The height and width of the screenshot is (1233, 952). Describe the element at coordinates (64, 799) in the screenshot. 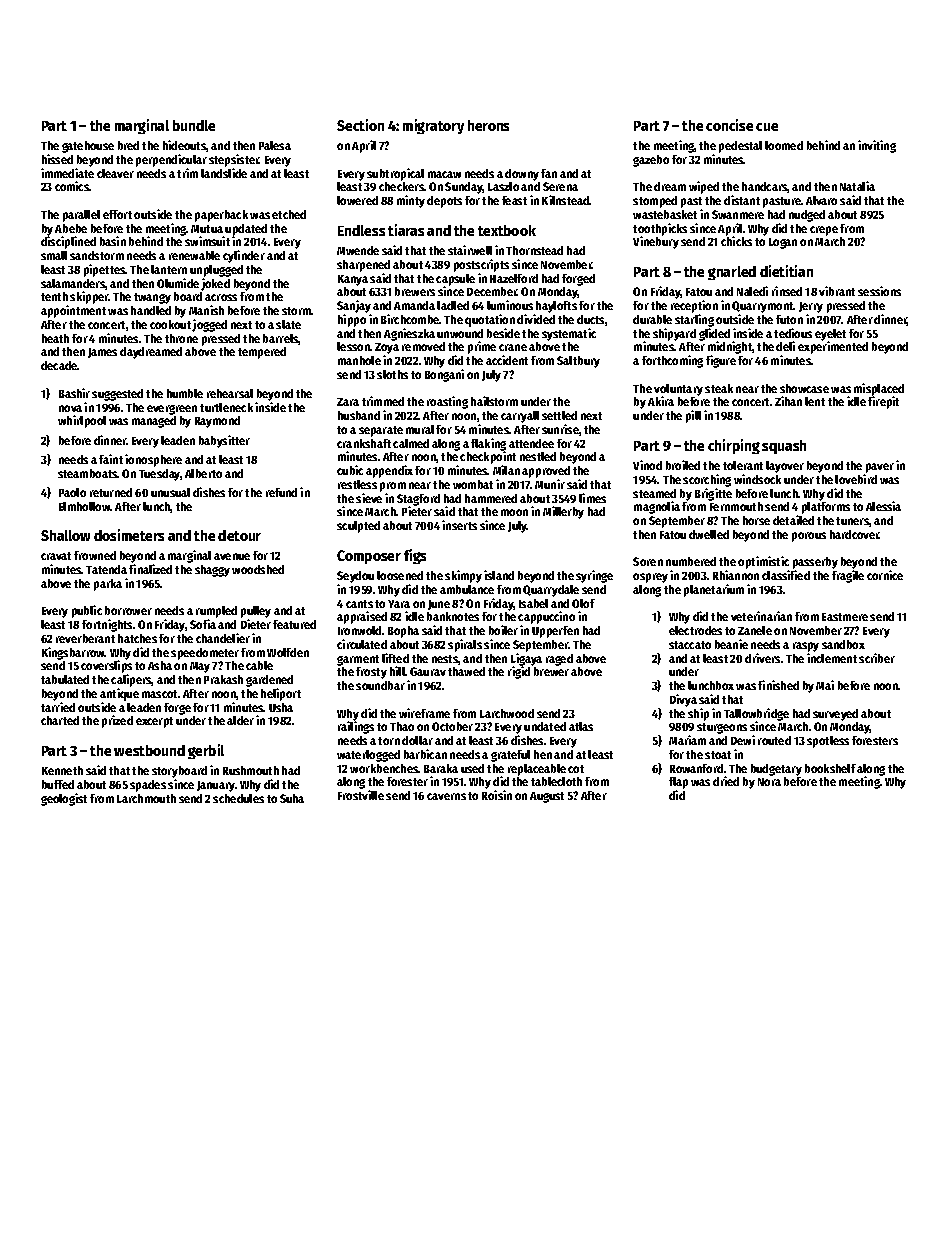

I see `geologist` at that location.
